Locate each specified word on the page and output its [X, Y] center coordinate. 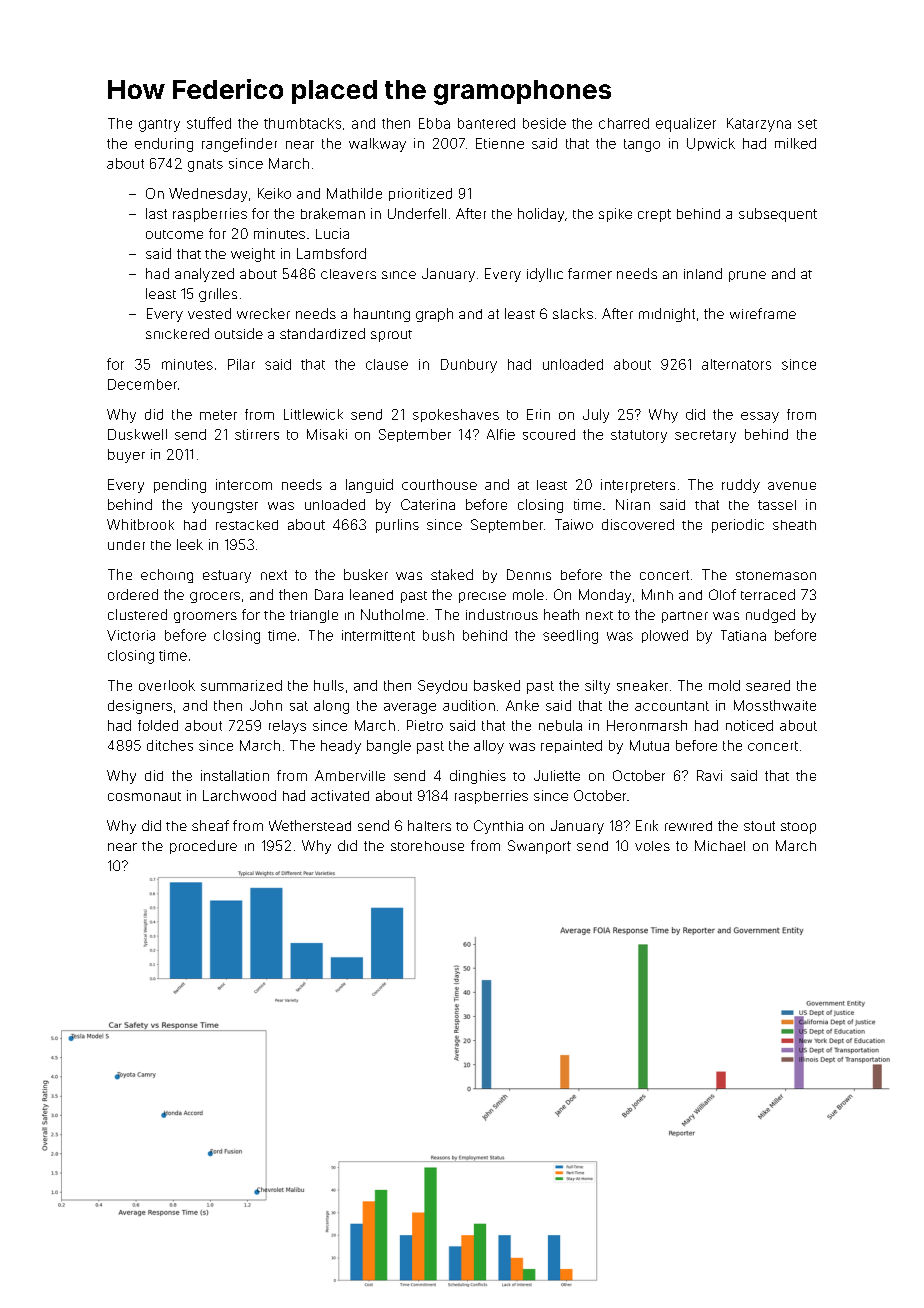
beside [544, 123]
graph [434, 315]
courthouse [439, 484]
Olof [722, 594]
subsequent [778, 215]
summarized [241, 685]
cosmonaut [144, 796]
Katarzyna [759, 125]
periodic [738, 526]
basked [497, 685]
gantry [159, 125]
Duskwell [137, 434]
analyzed [204, 275]
